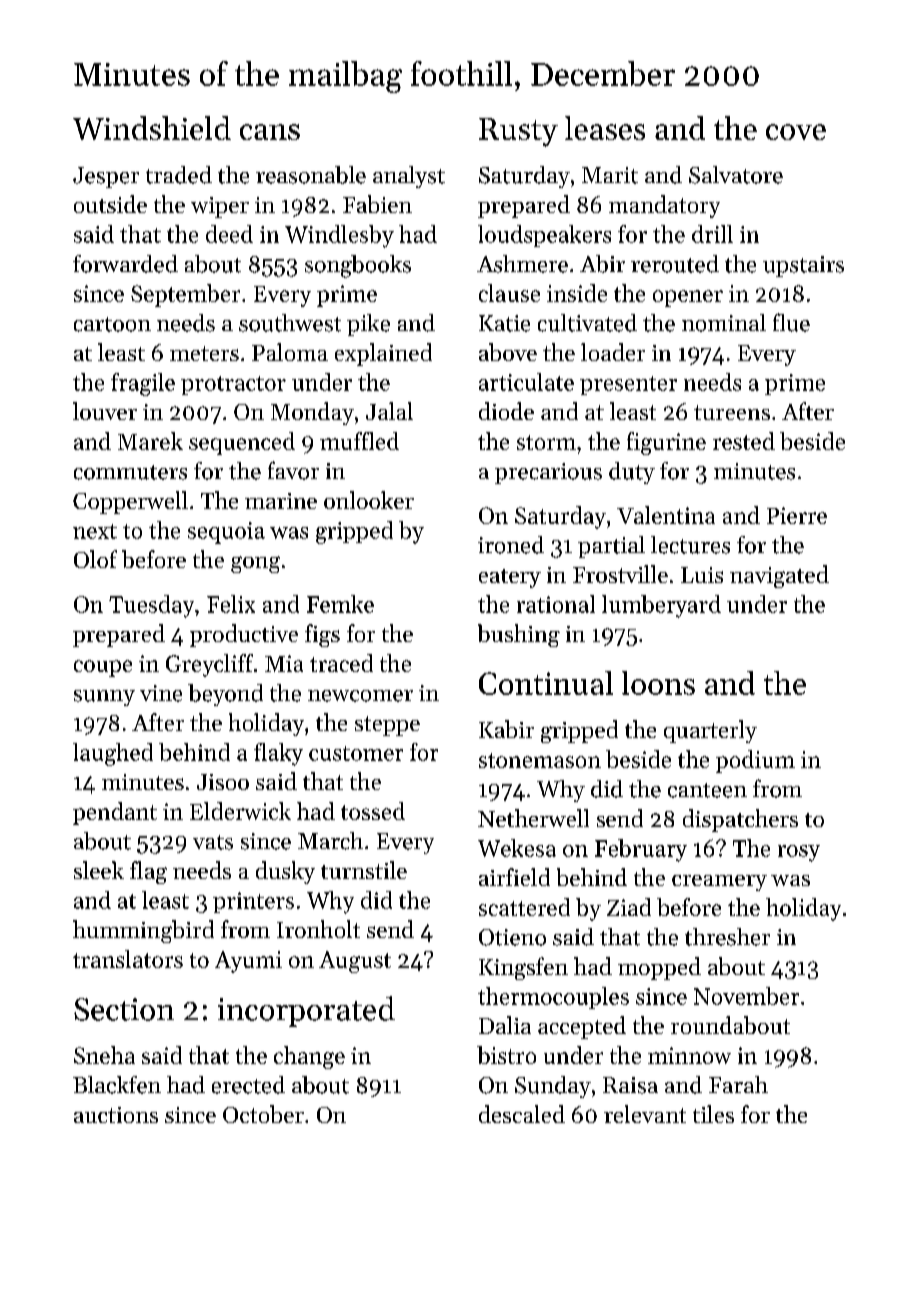 The height and width of the page is (1311, 924). What do you see at coordinates (522, 1114) in the page?
I see `descaled` at bounding box center [522, 1114].
